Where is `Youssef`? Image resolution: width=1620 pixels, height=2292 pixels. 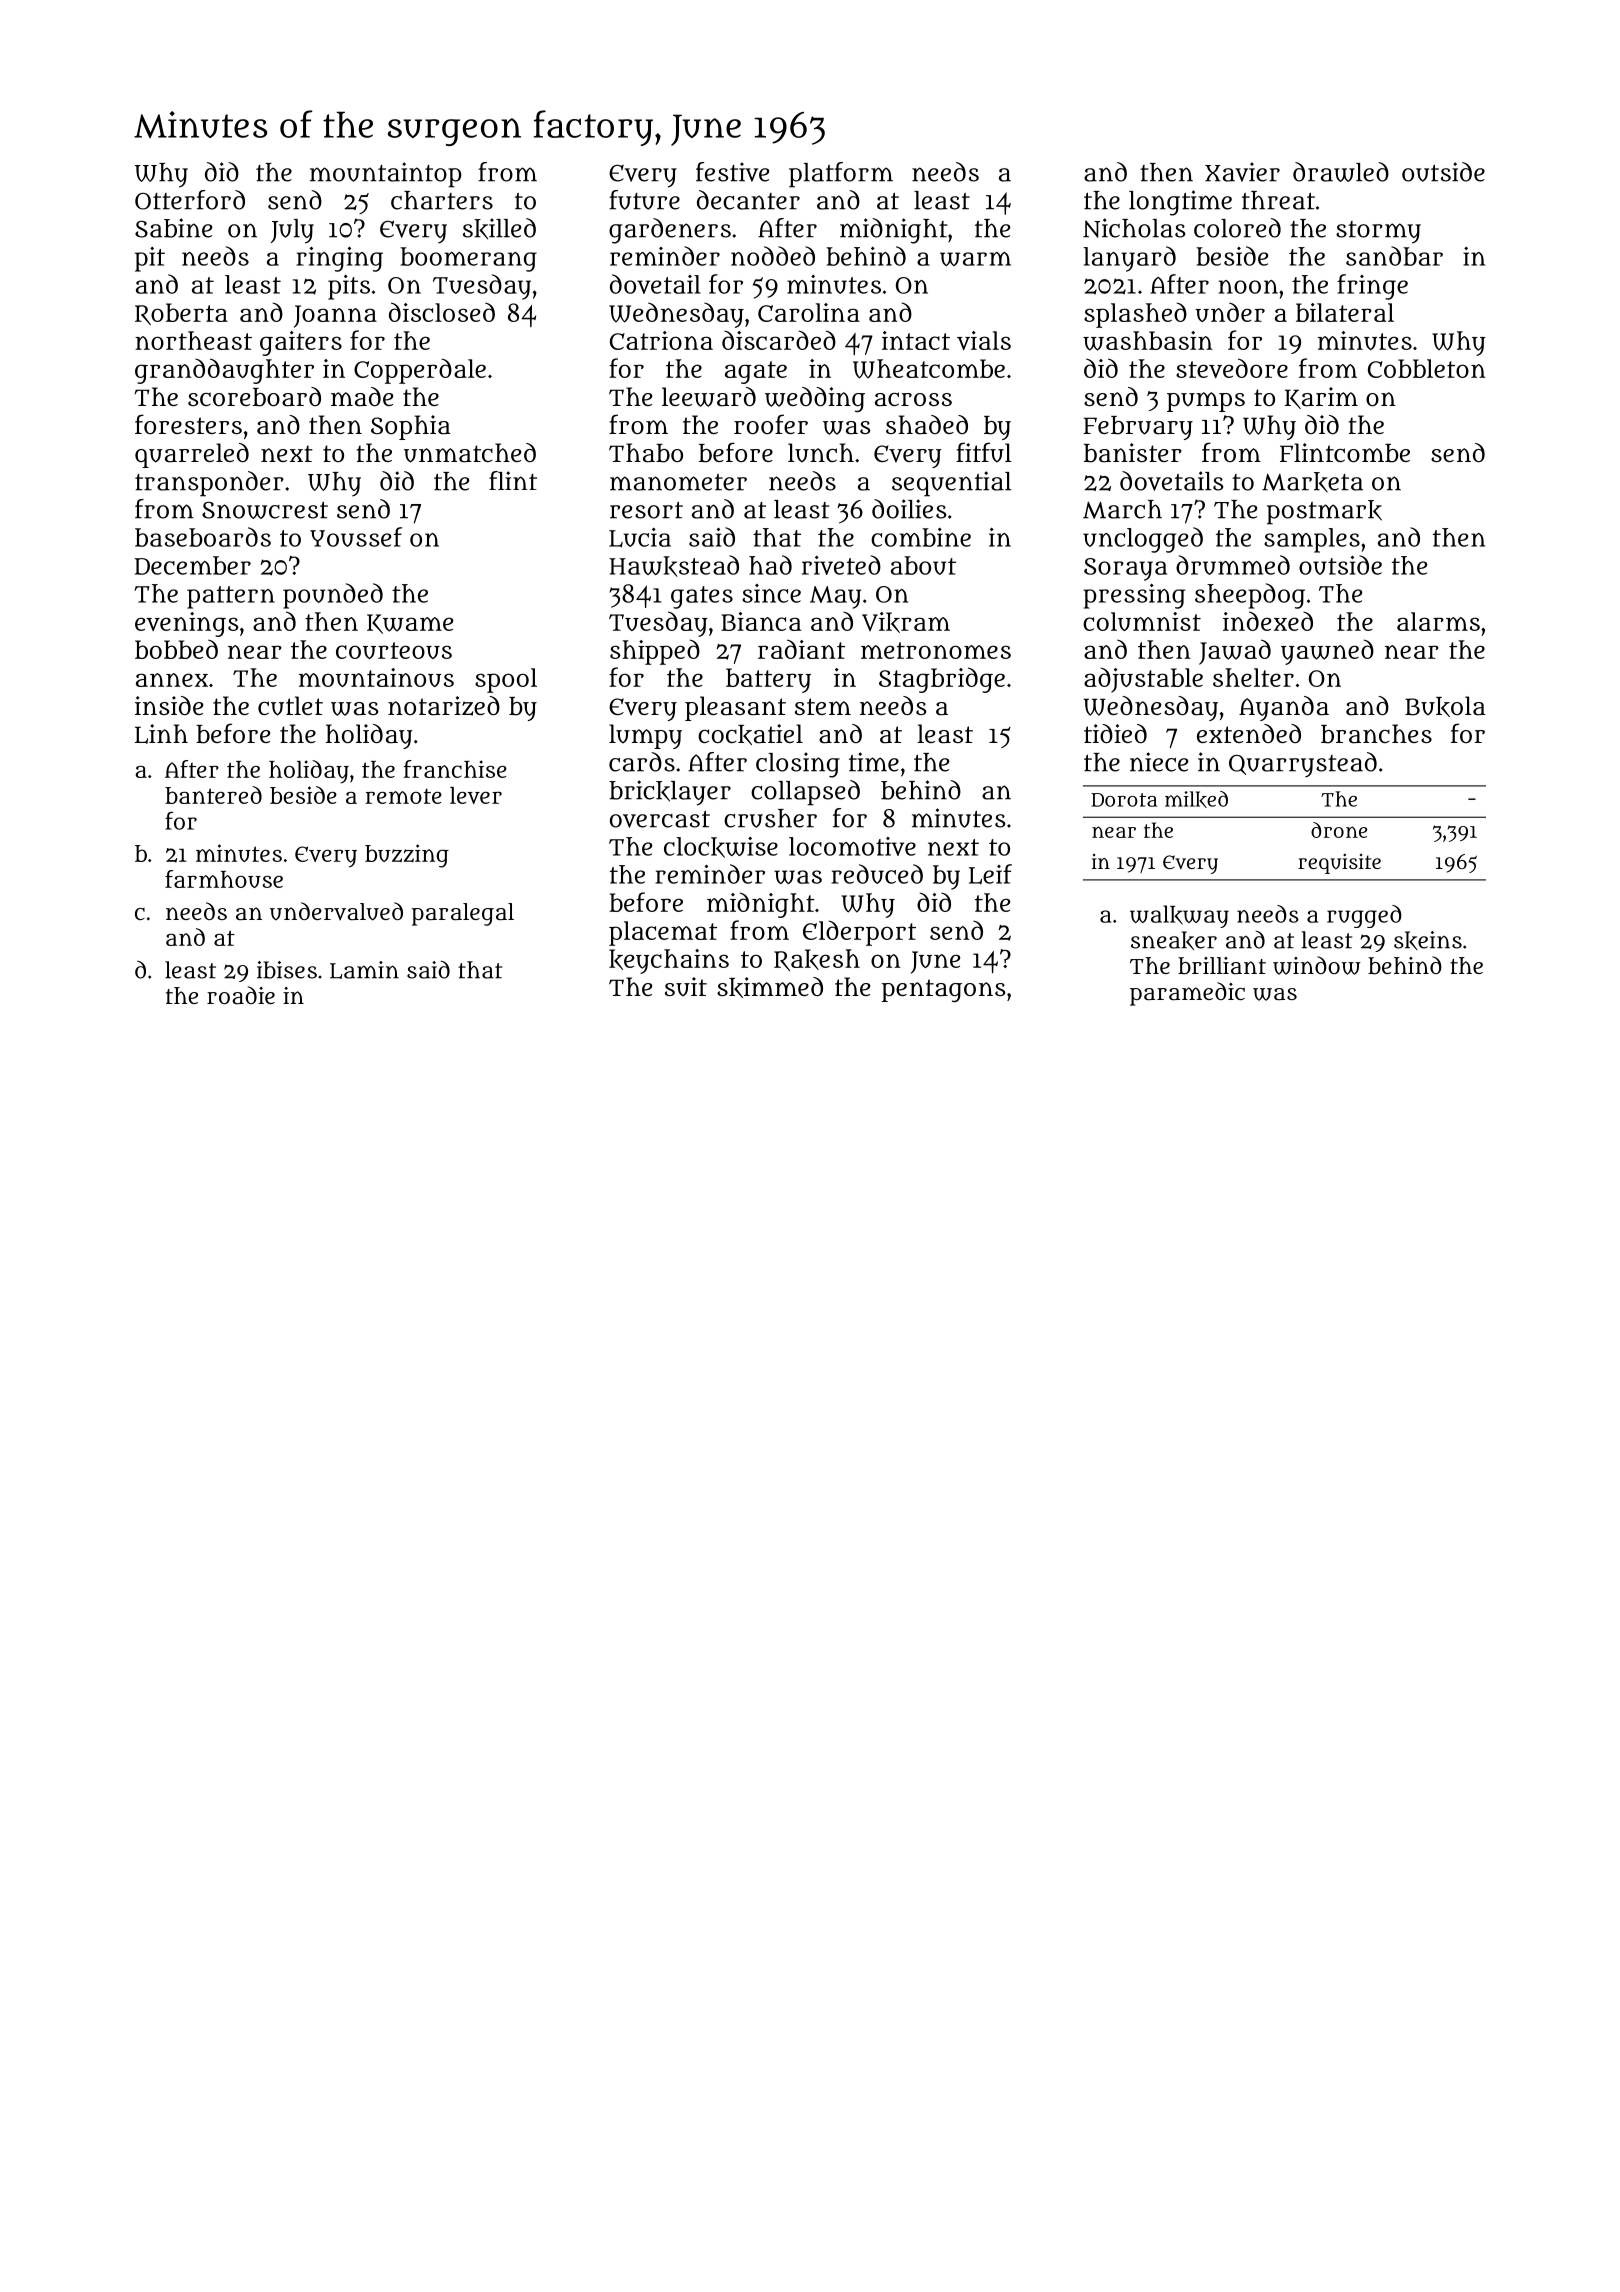 Youssef is located at coordinates (356, 537).
